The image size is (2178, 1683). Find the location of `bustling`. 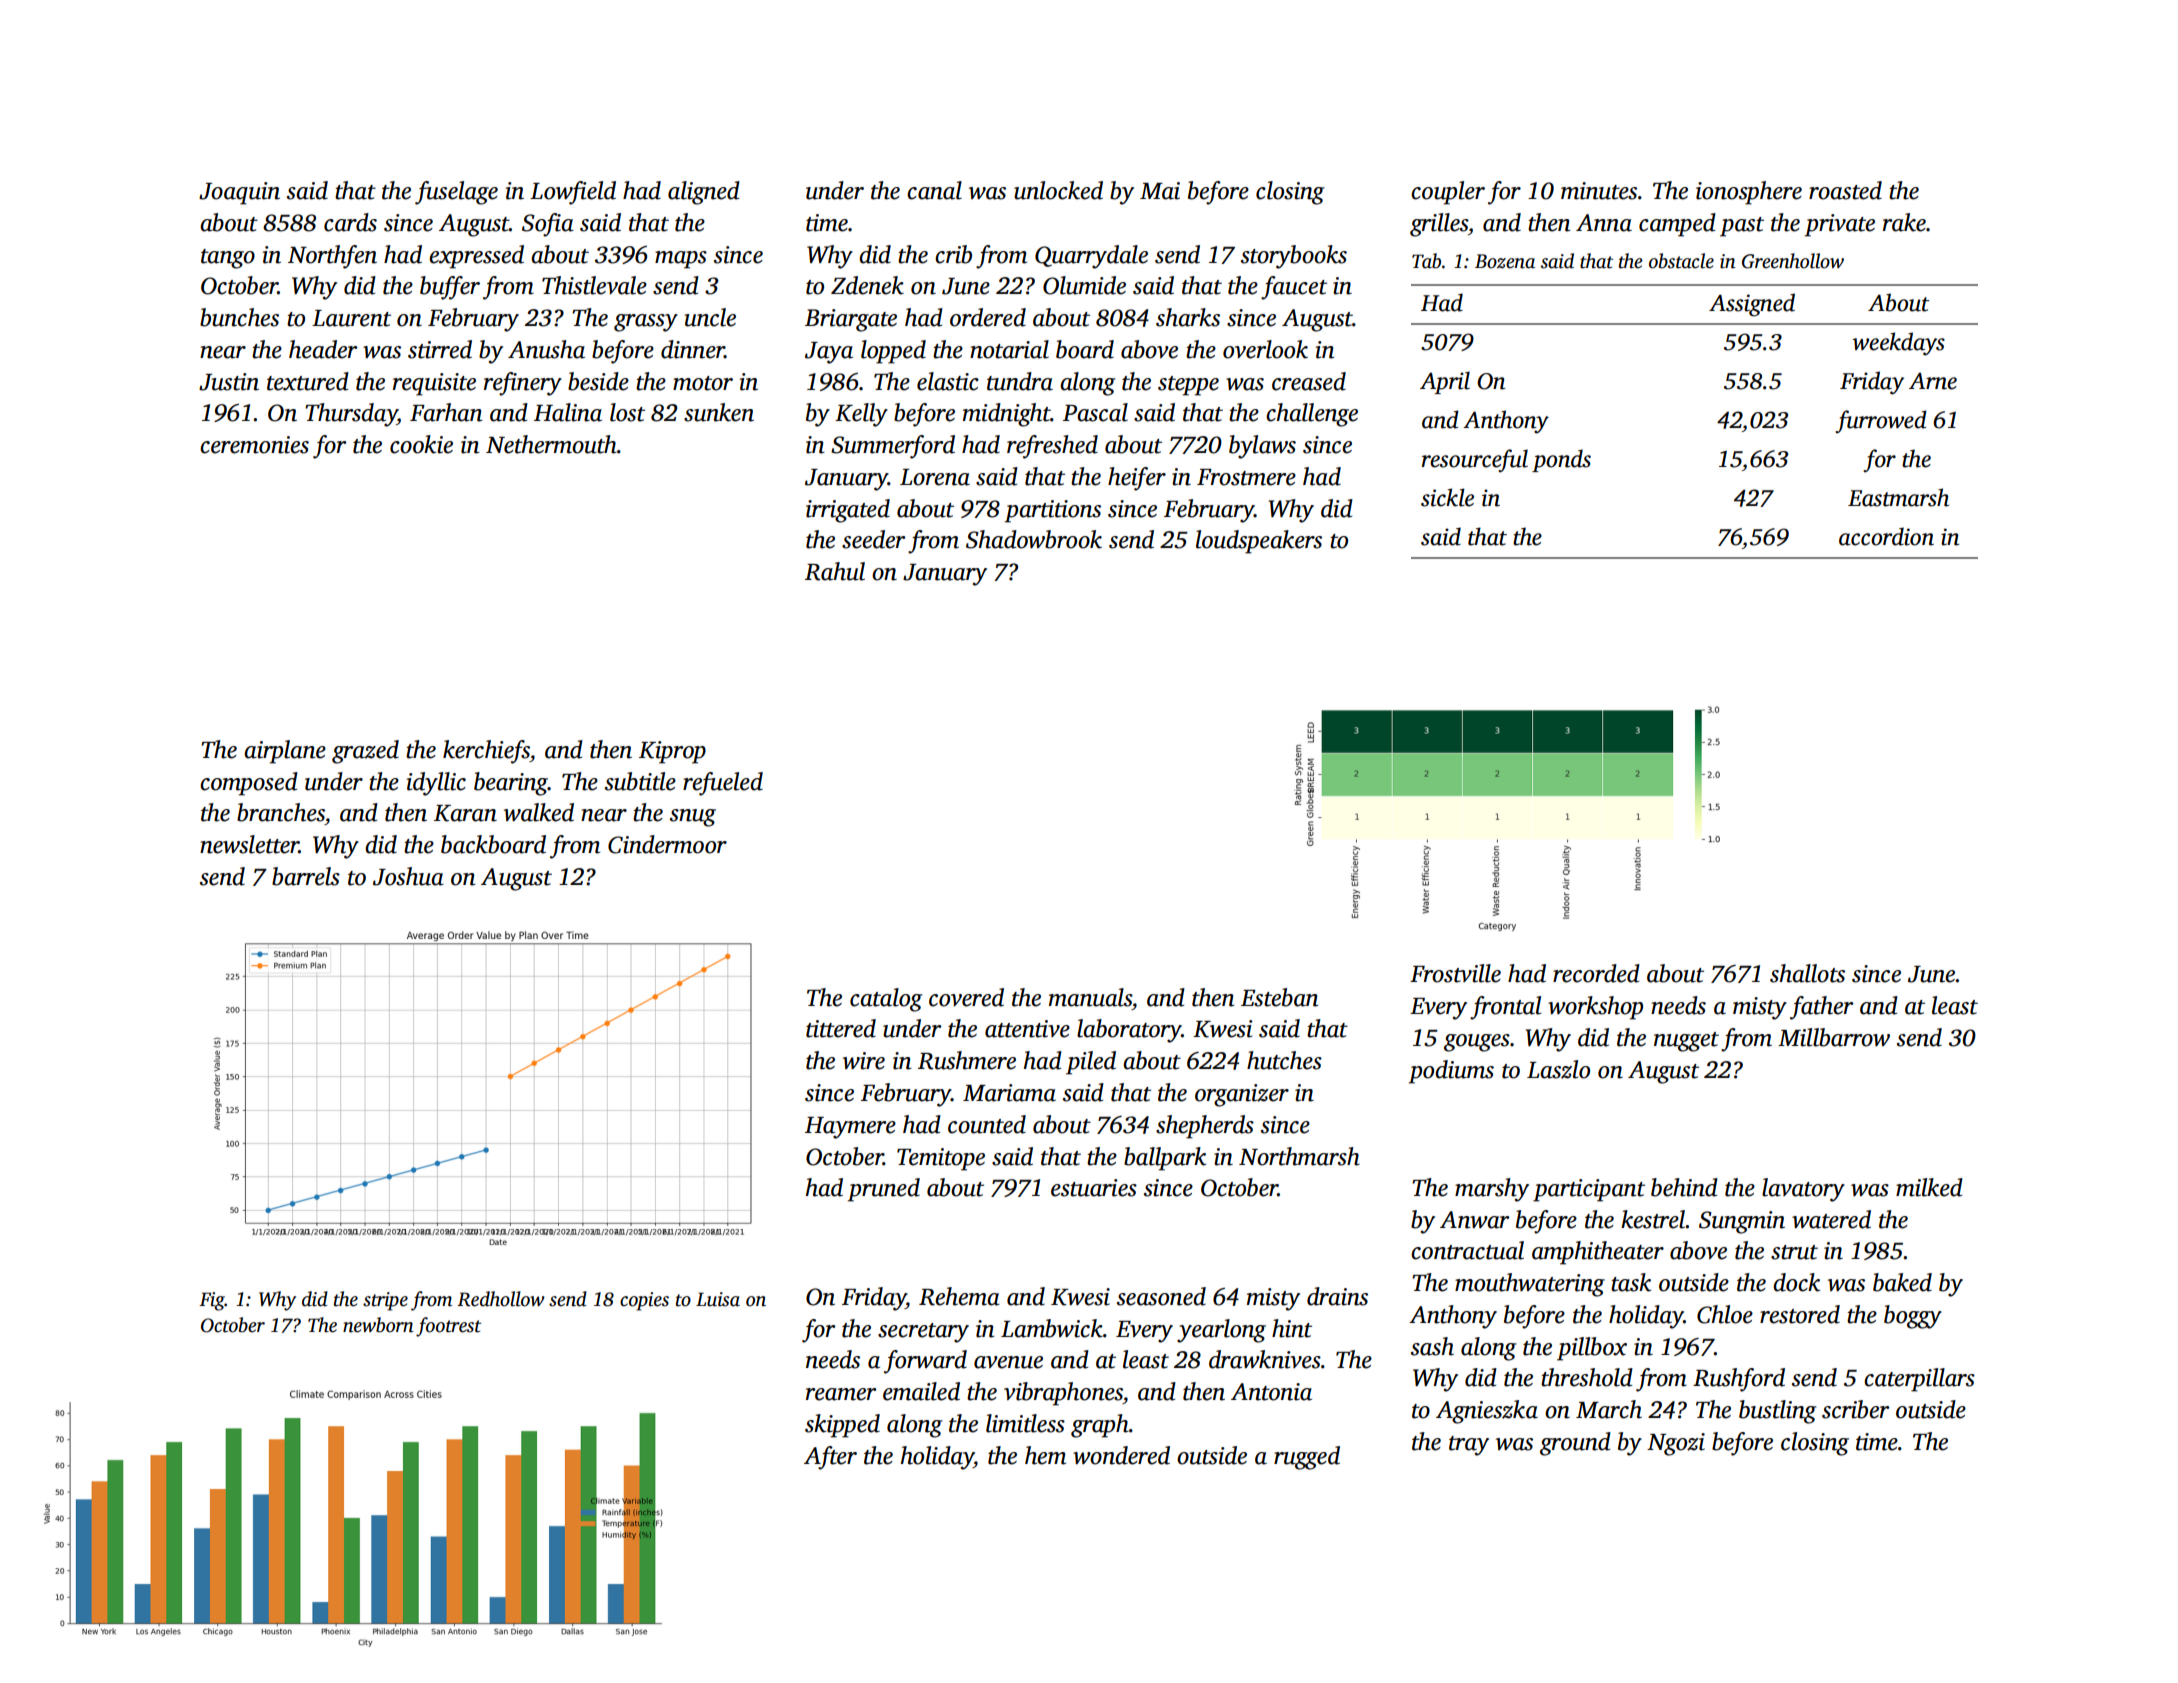

bustling is located at coordinates (1777, 1412).
